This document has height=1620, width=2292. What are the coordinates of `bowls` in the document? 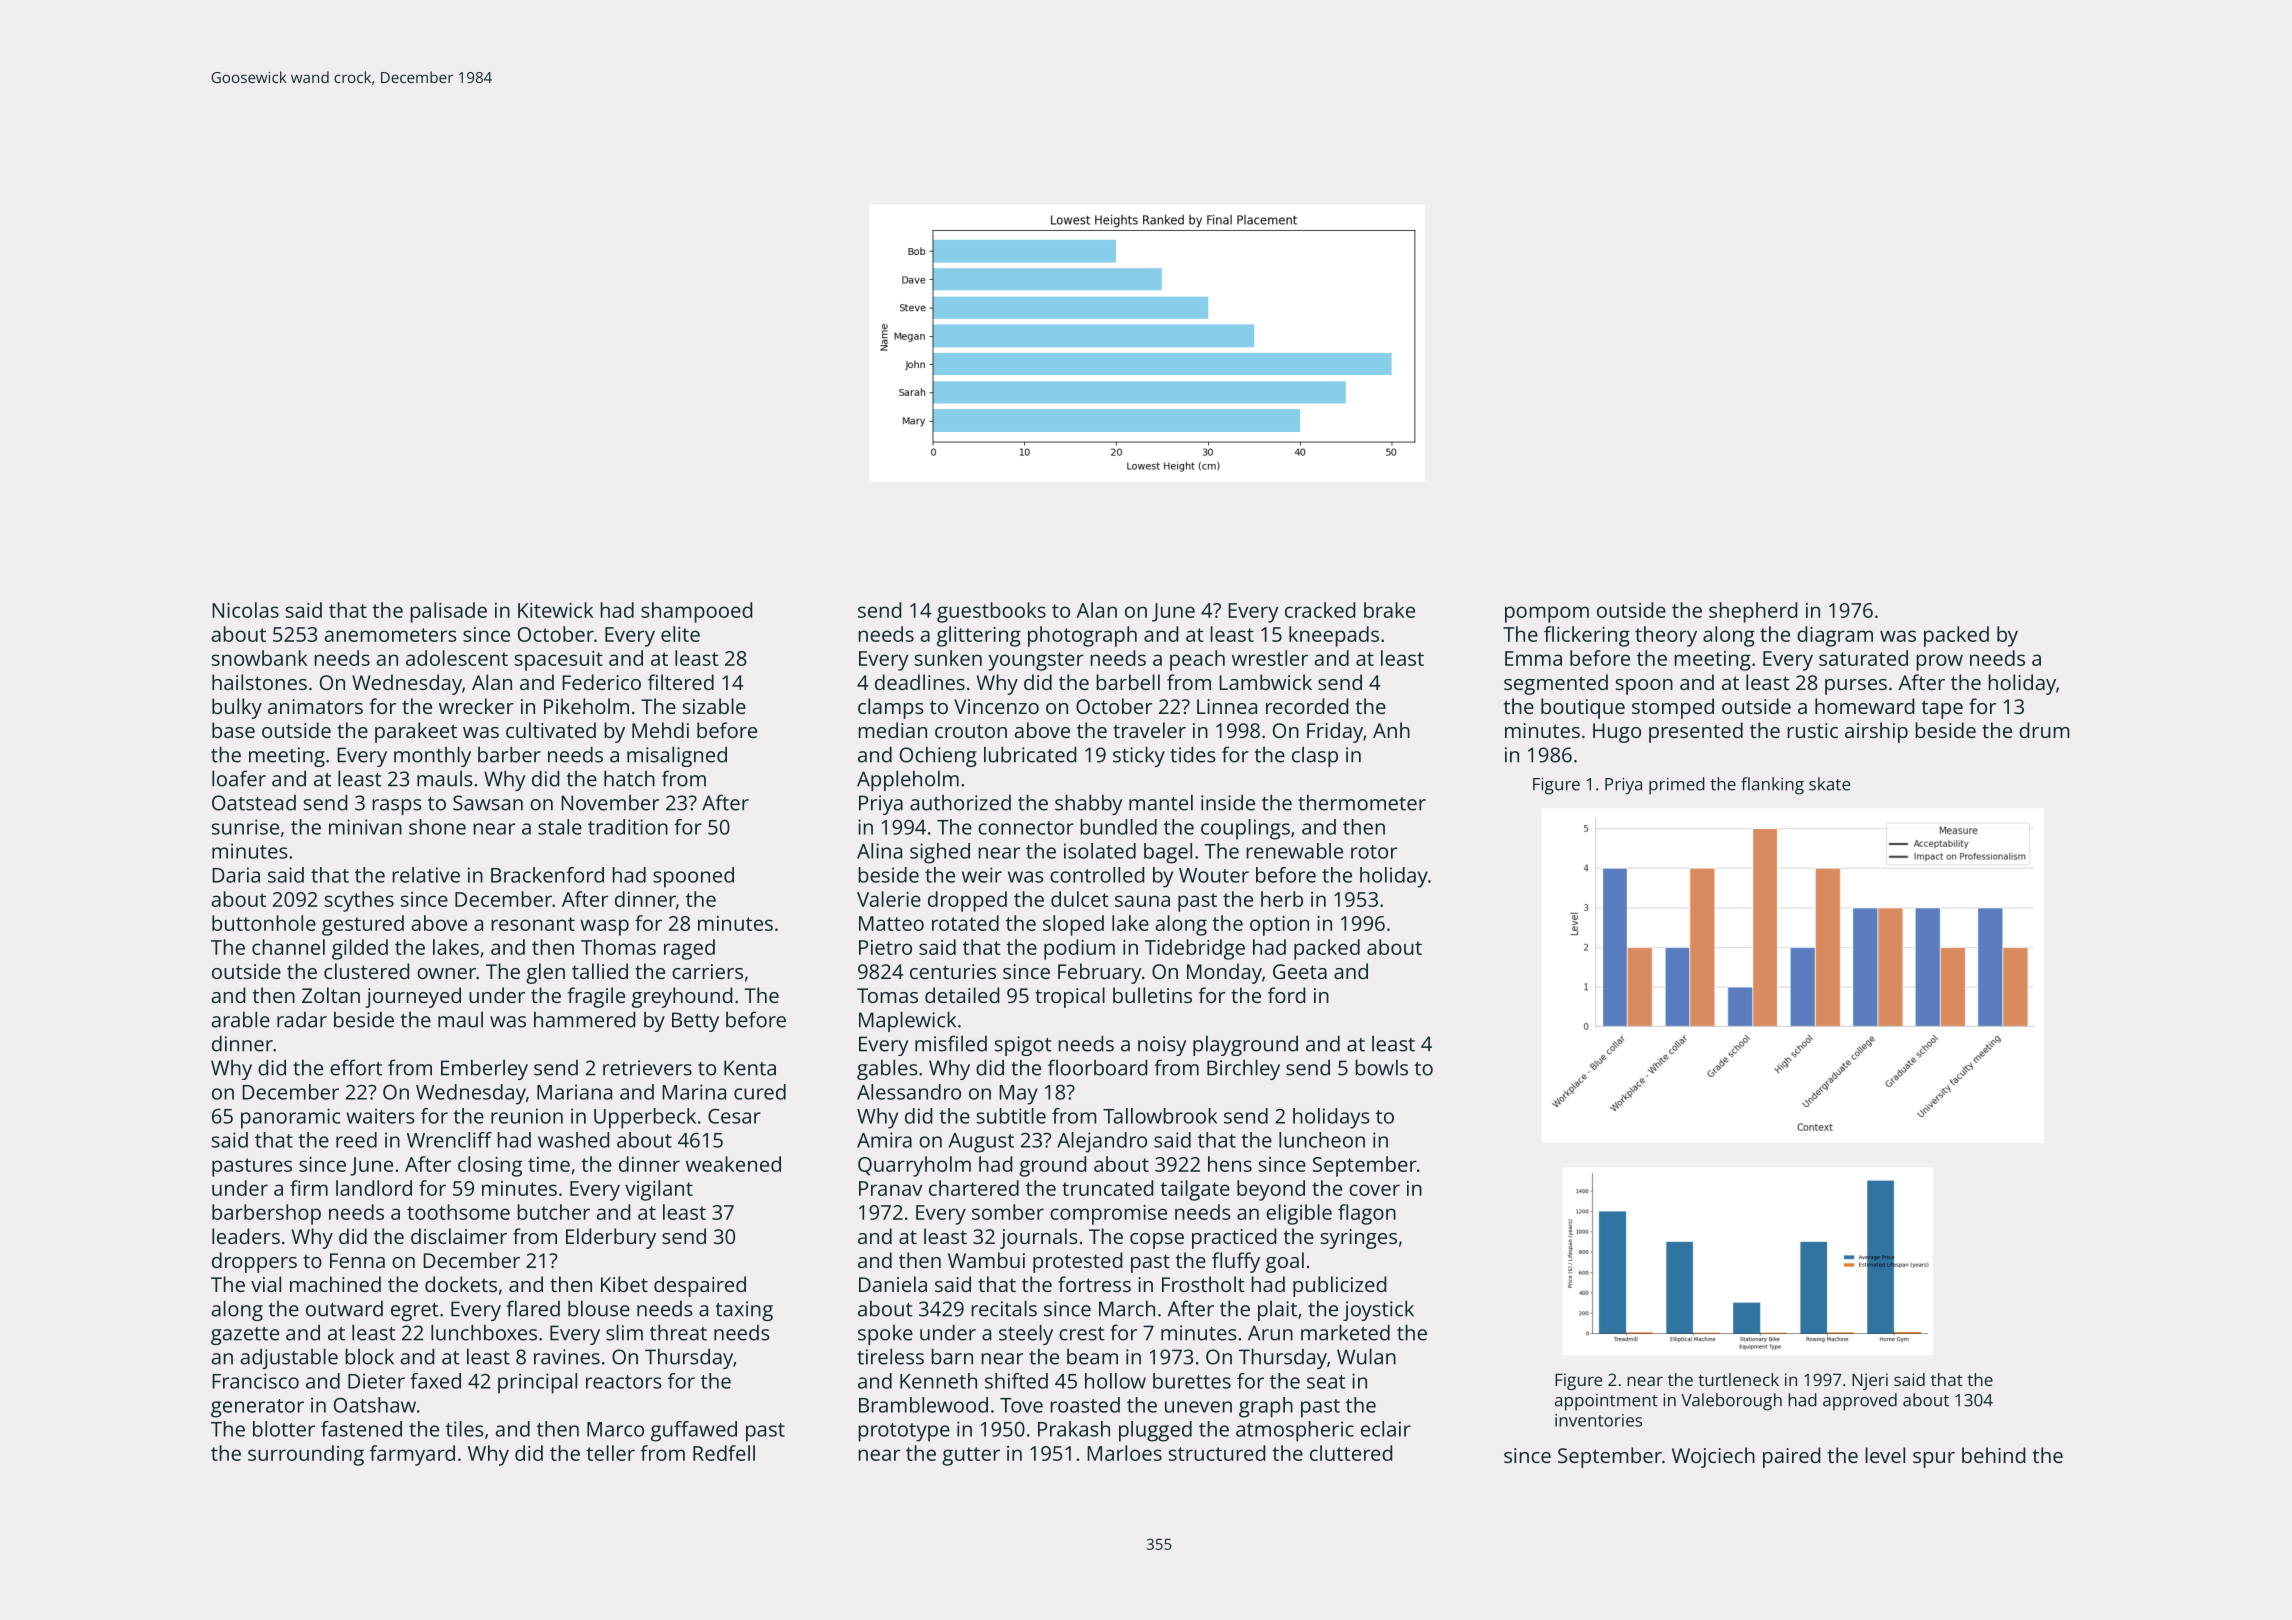 It's located at (1381, 1067).
